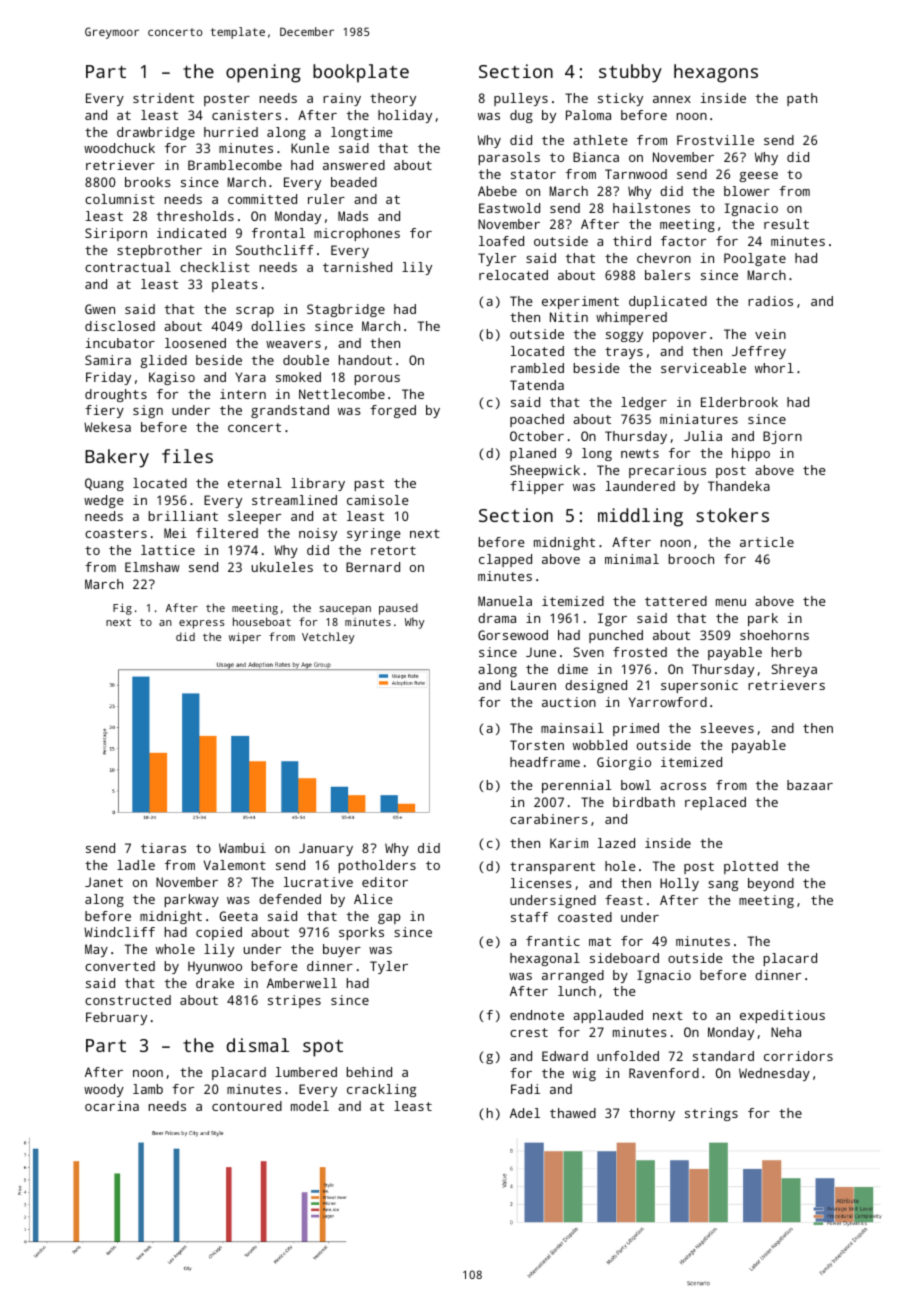  I want to click on dime, so click(573, 669).
